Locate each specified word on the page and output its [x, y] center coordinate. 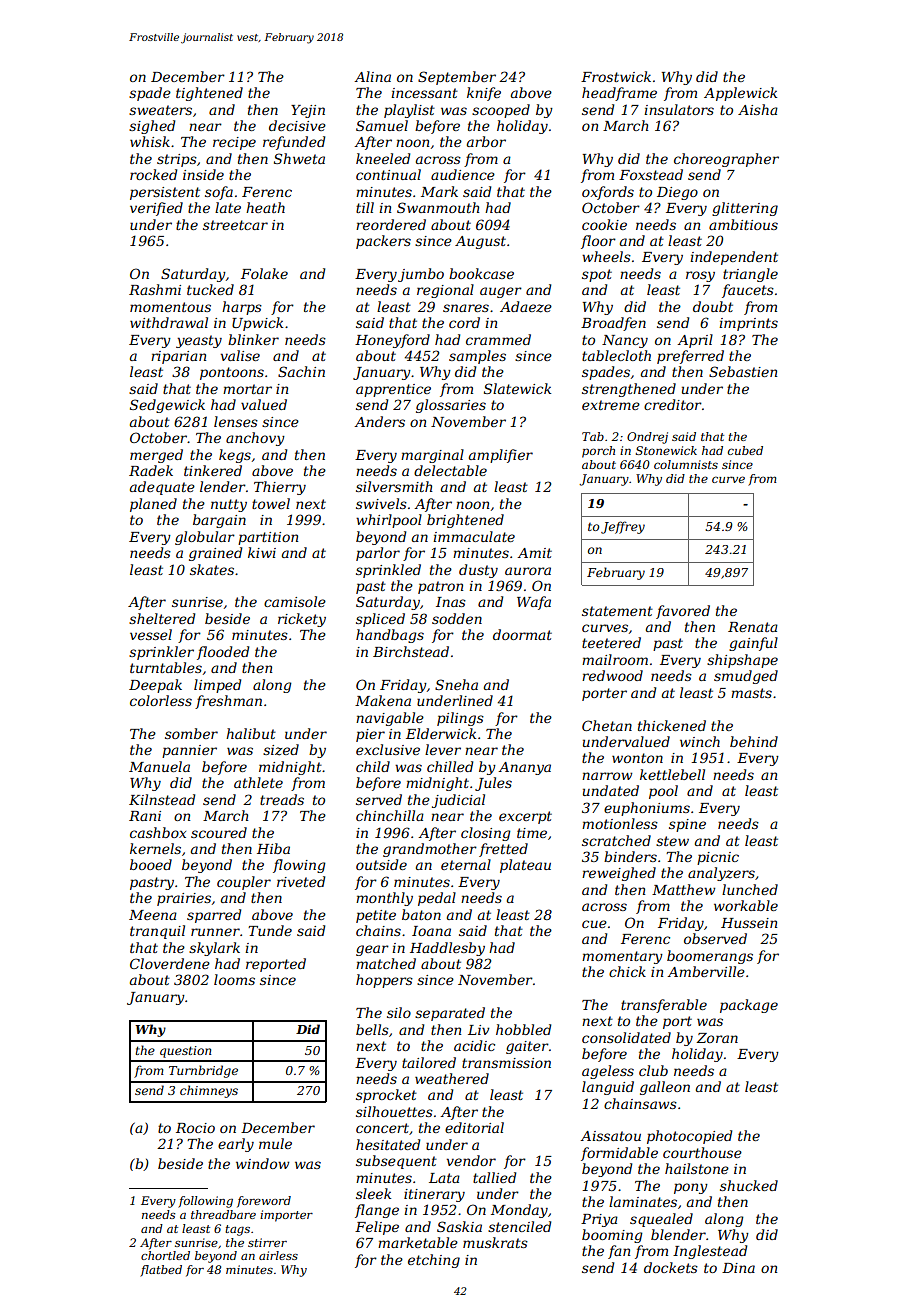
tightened [209, 94]
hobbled [523, 1029]
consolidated [626, 1037]
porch [598, 452]
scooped [501, 111]
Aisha [758, 109]
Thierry [280, 488]
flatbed [161, 1271]
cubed [745, 450]
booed [151, 864]
